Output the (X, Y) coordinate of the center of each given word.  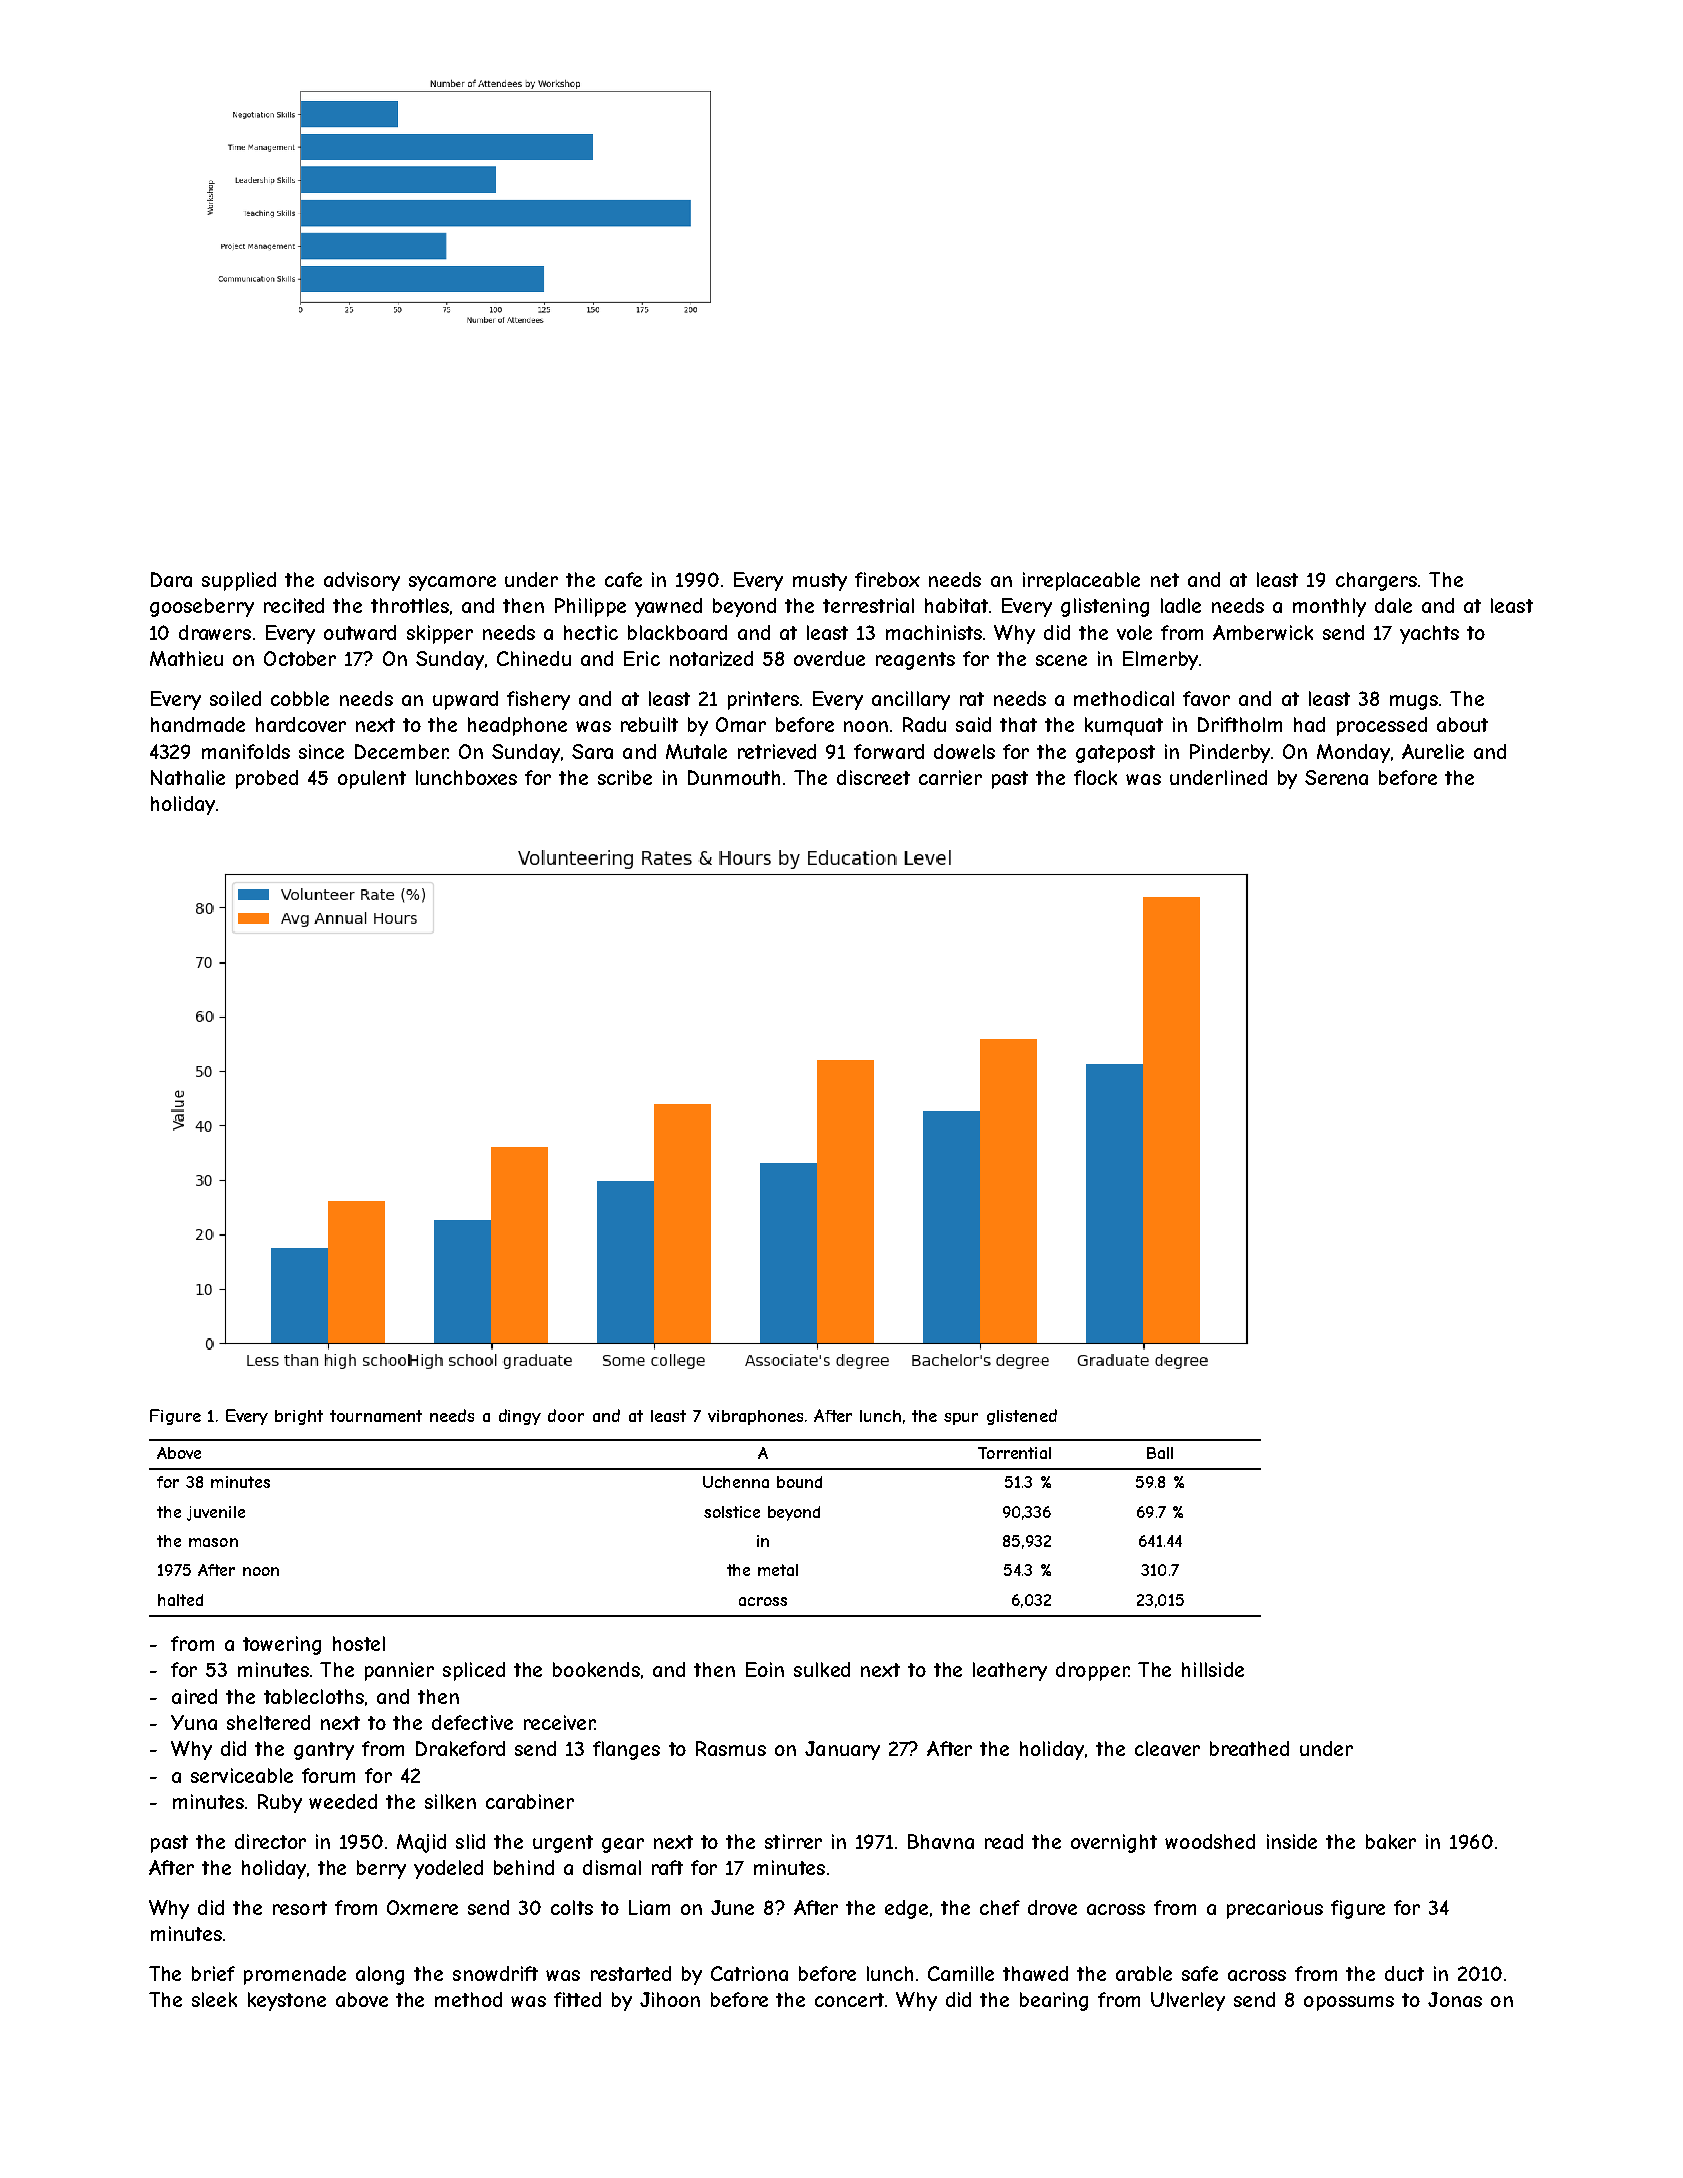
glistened (1022, 1417)
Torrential (1014, 1453)
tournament (376, 1416)
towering (282, 1645)
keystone (287, 2001)
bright (299, 1417)
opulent (372, 779)
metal (778, 1570)
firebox (887, 579)
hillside (1213, 1669)
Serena (1336, 777)
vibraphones (755, 1417)
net (1165, 580)
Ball (1160, 1453)
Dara (171, 579)
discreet (873, 777)
